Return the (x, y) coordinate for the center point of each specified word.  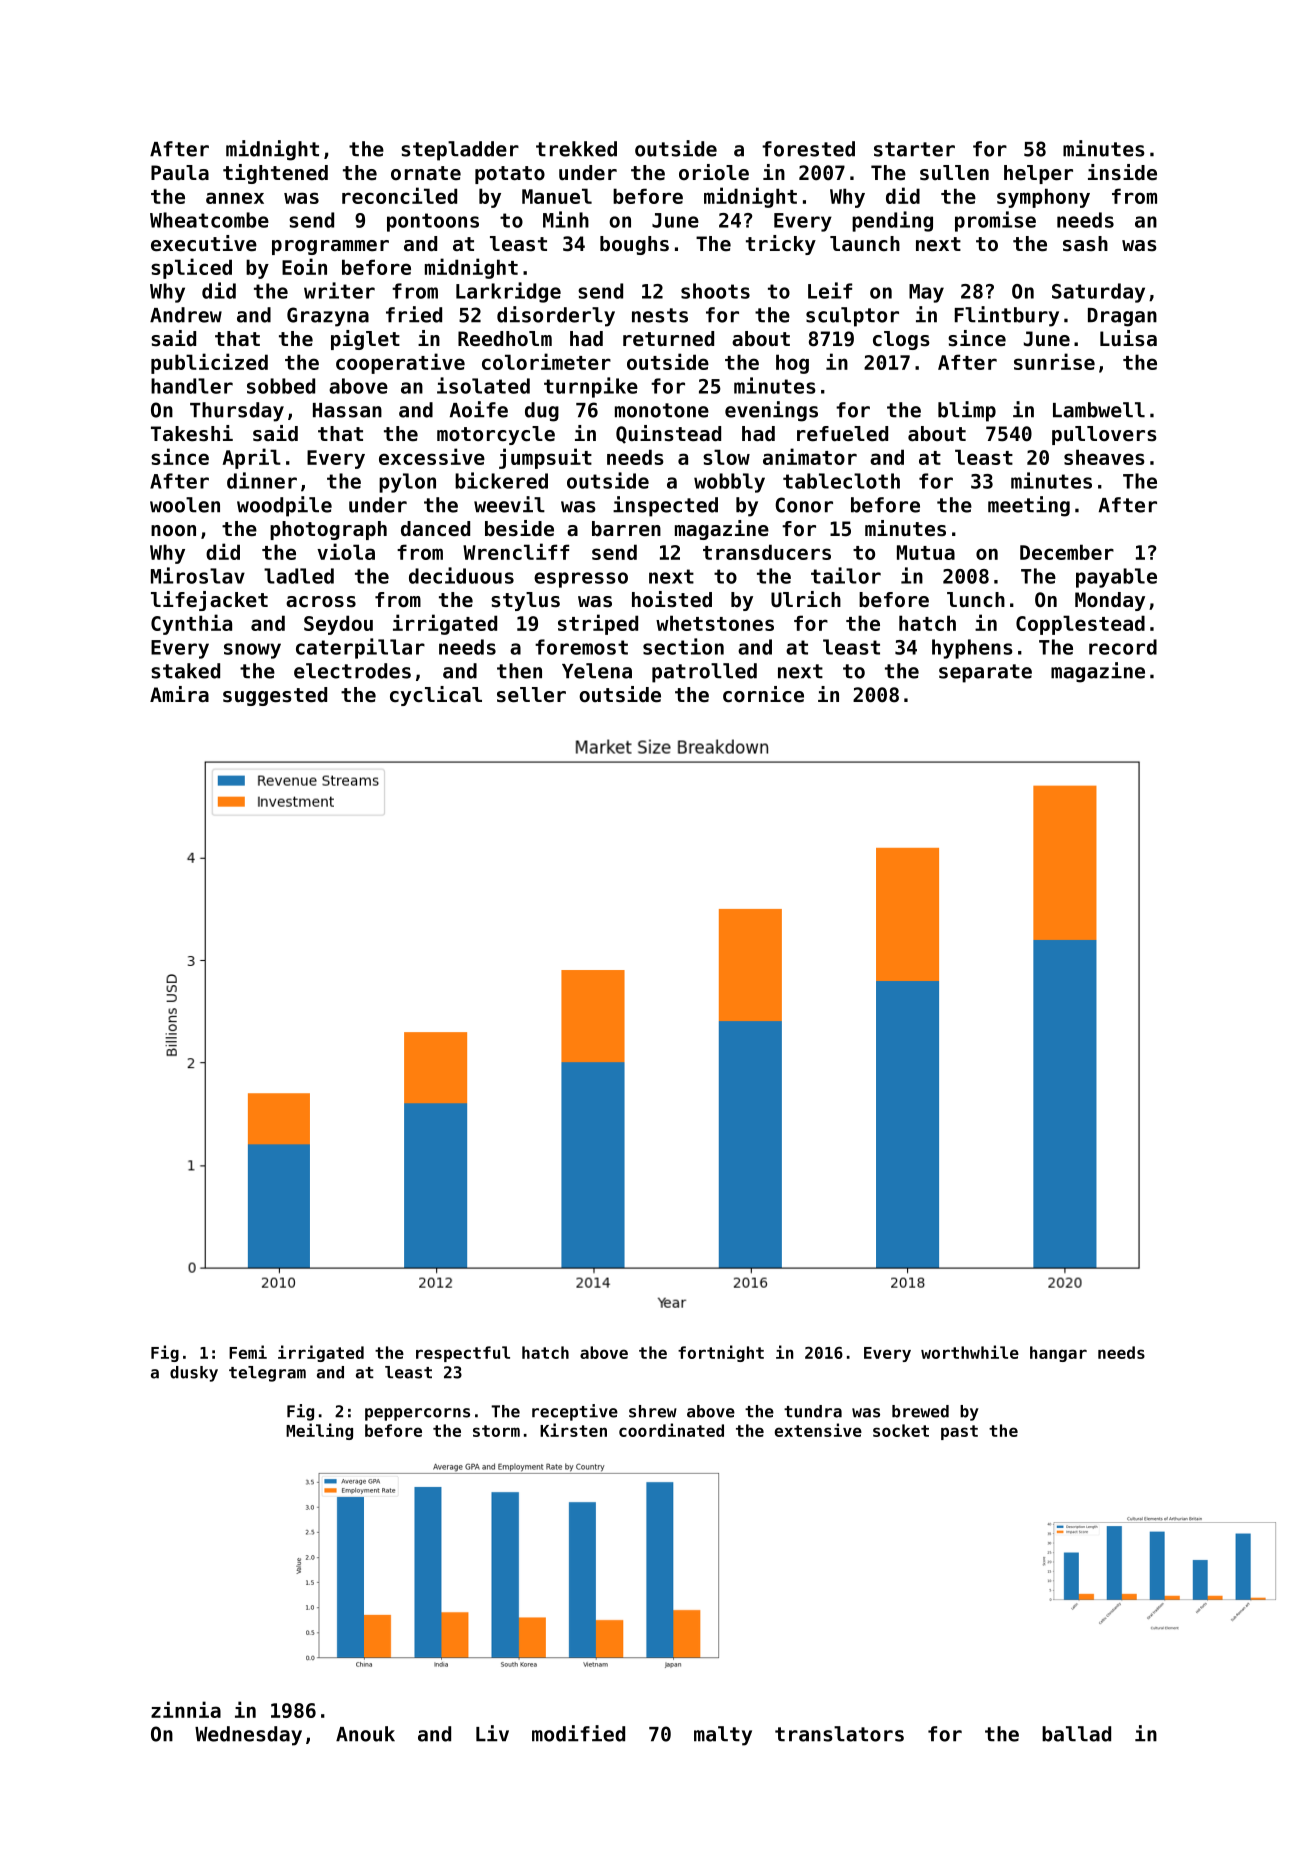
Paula (180, 173)
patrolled (704, 673)
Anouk (365, 1734)
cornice (763, 694)
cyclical (436, 696)
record (1123, 647)
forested (808, 149)
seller (531, 695)
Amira (179, 694)
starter (914, 149)
